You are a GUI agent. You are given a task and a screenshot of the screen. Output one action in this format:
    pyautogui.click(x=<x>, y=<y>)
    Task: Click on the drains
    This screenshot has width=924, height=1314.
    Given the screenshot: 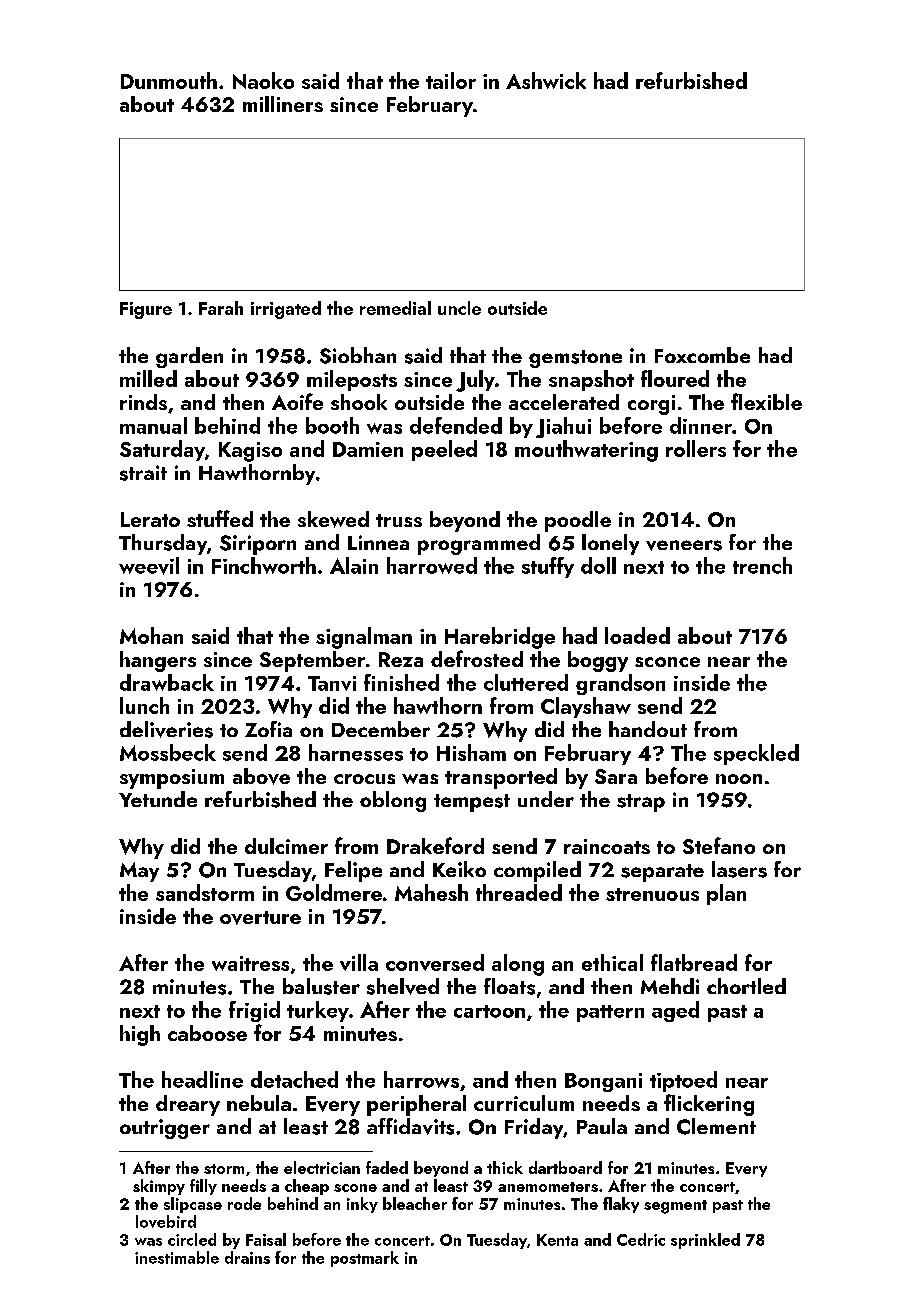 What is the action you would take?
    pyautogui.click(x=247, y=1257)
